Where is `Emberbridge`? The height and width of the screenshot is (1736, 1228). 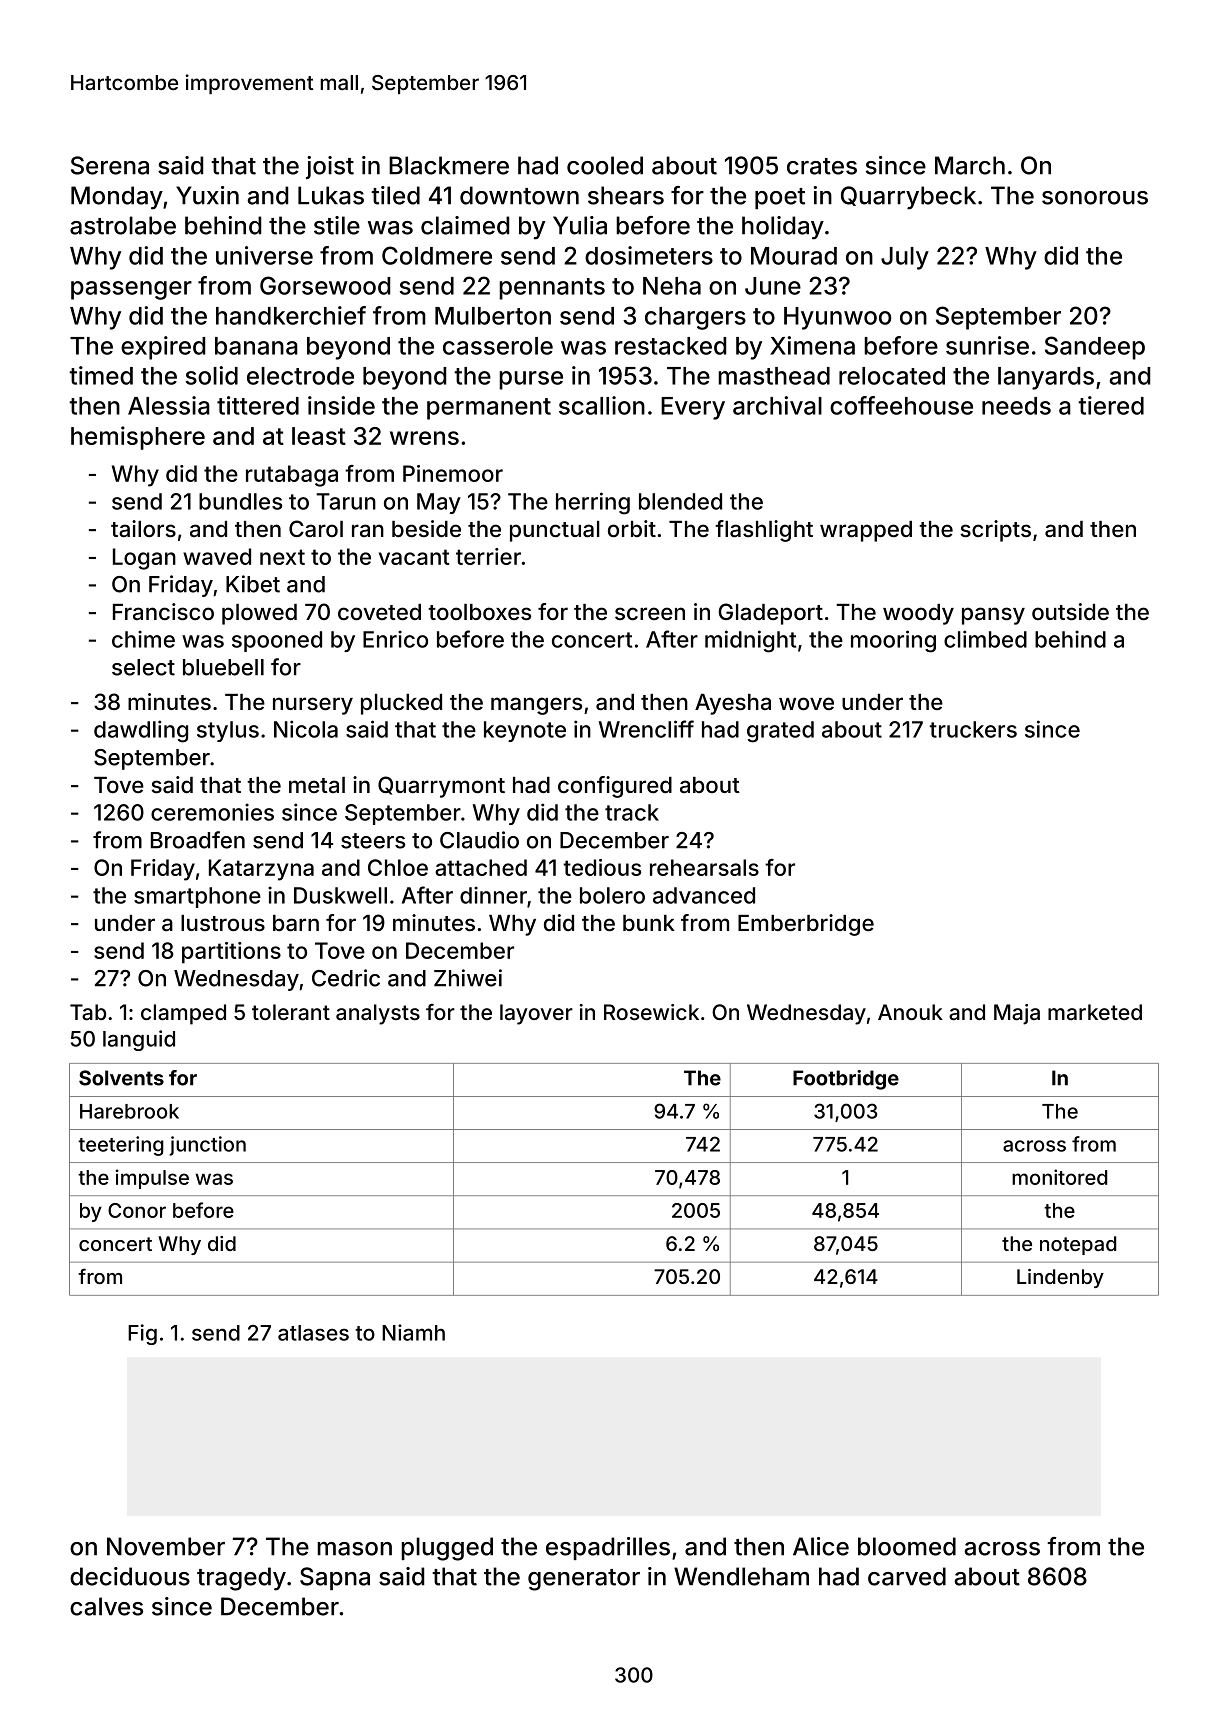
Emberbridge is located at coordinates (806, 925).
